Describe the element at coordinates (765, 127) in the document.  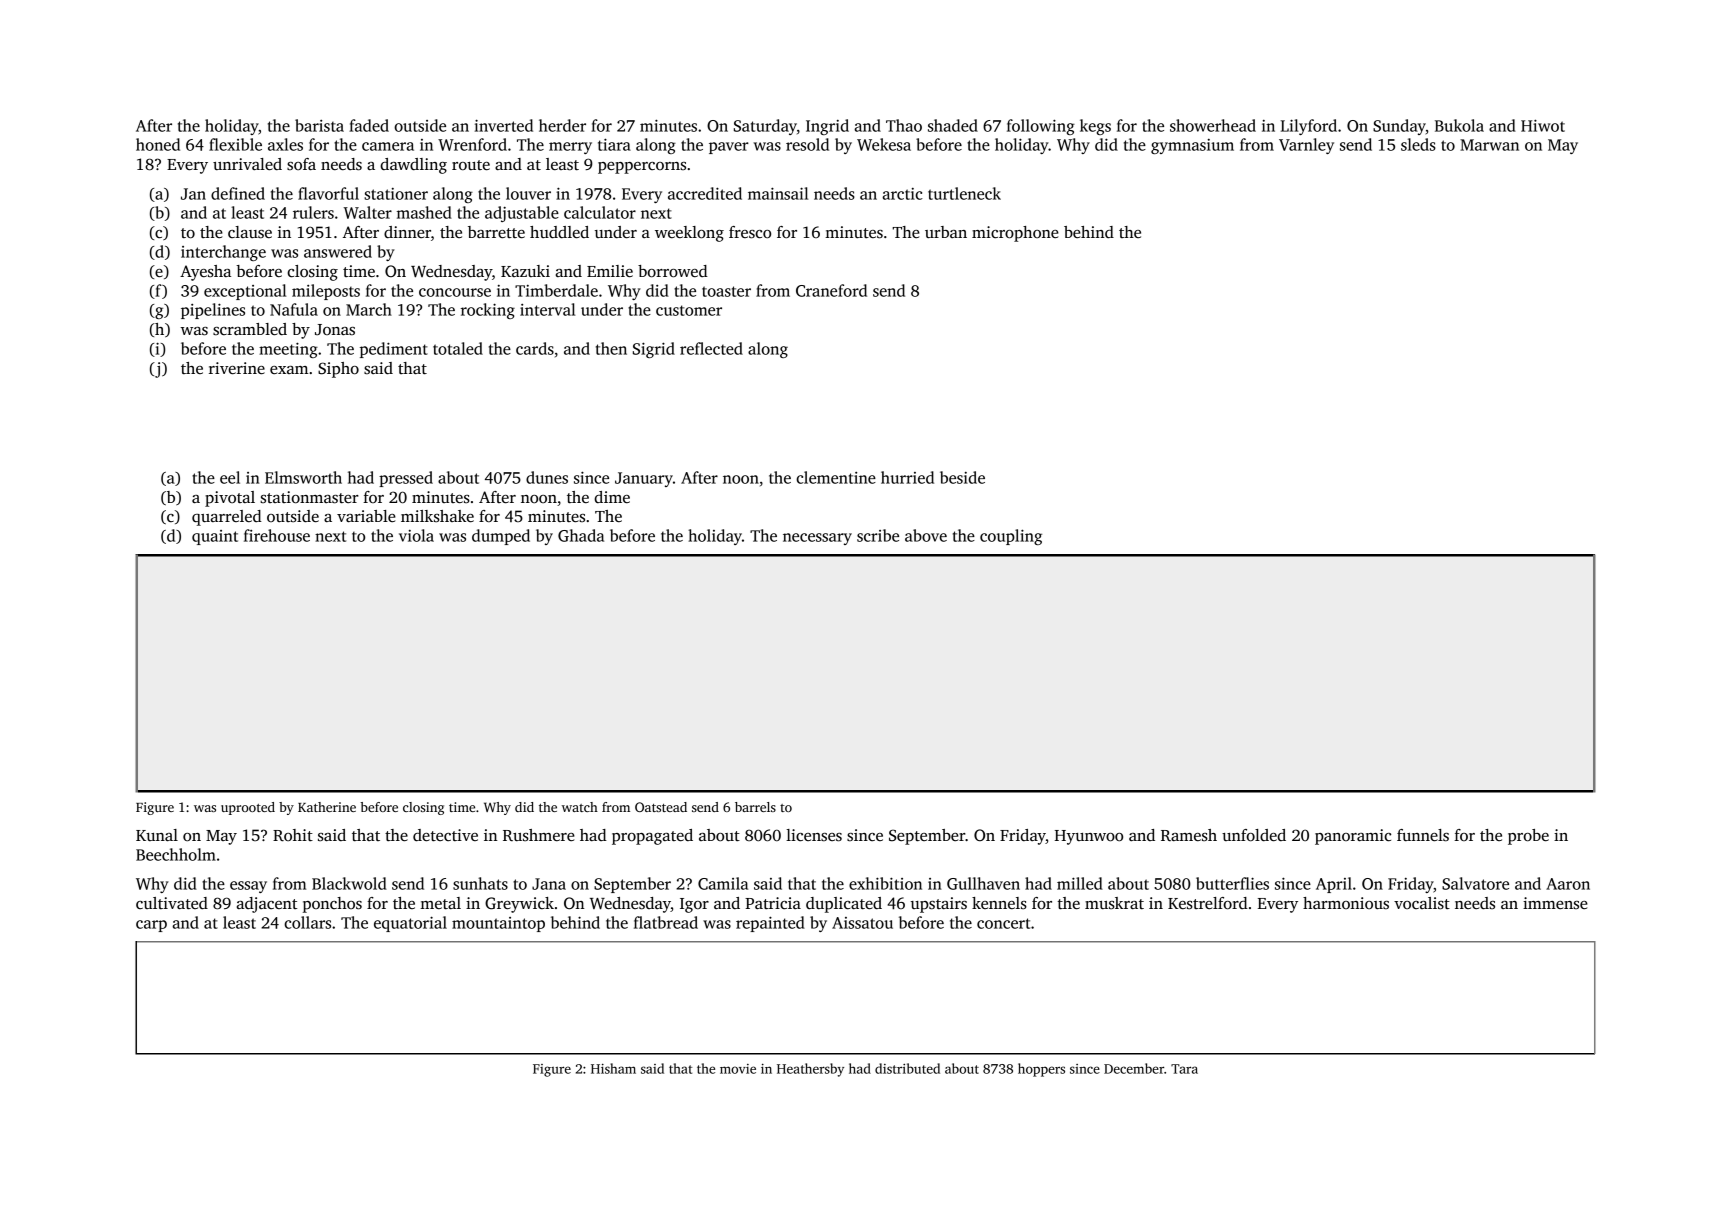
I see `Saturday` at that location.
